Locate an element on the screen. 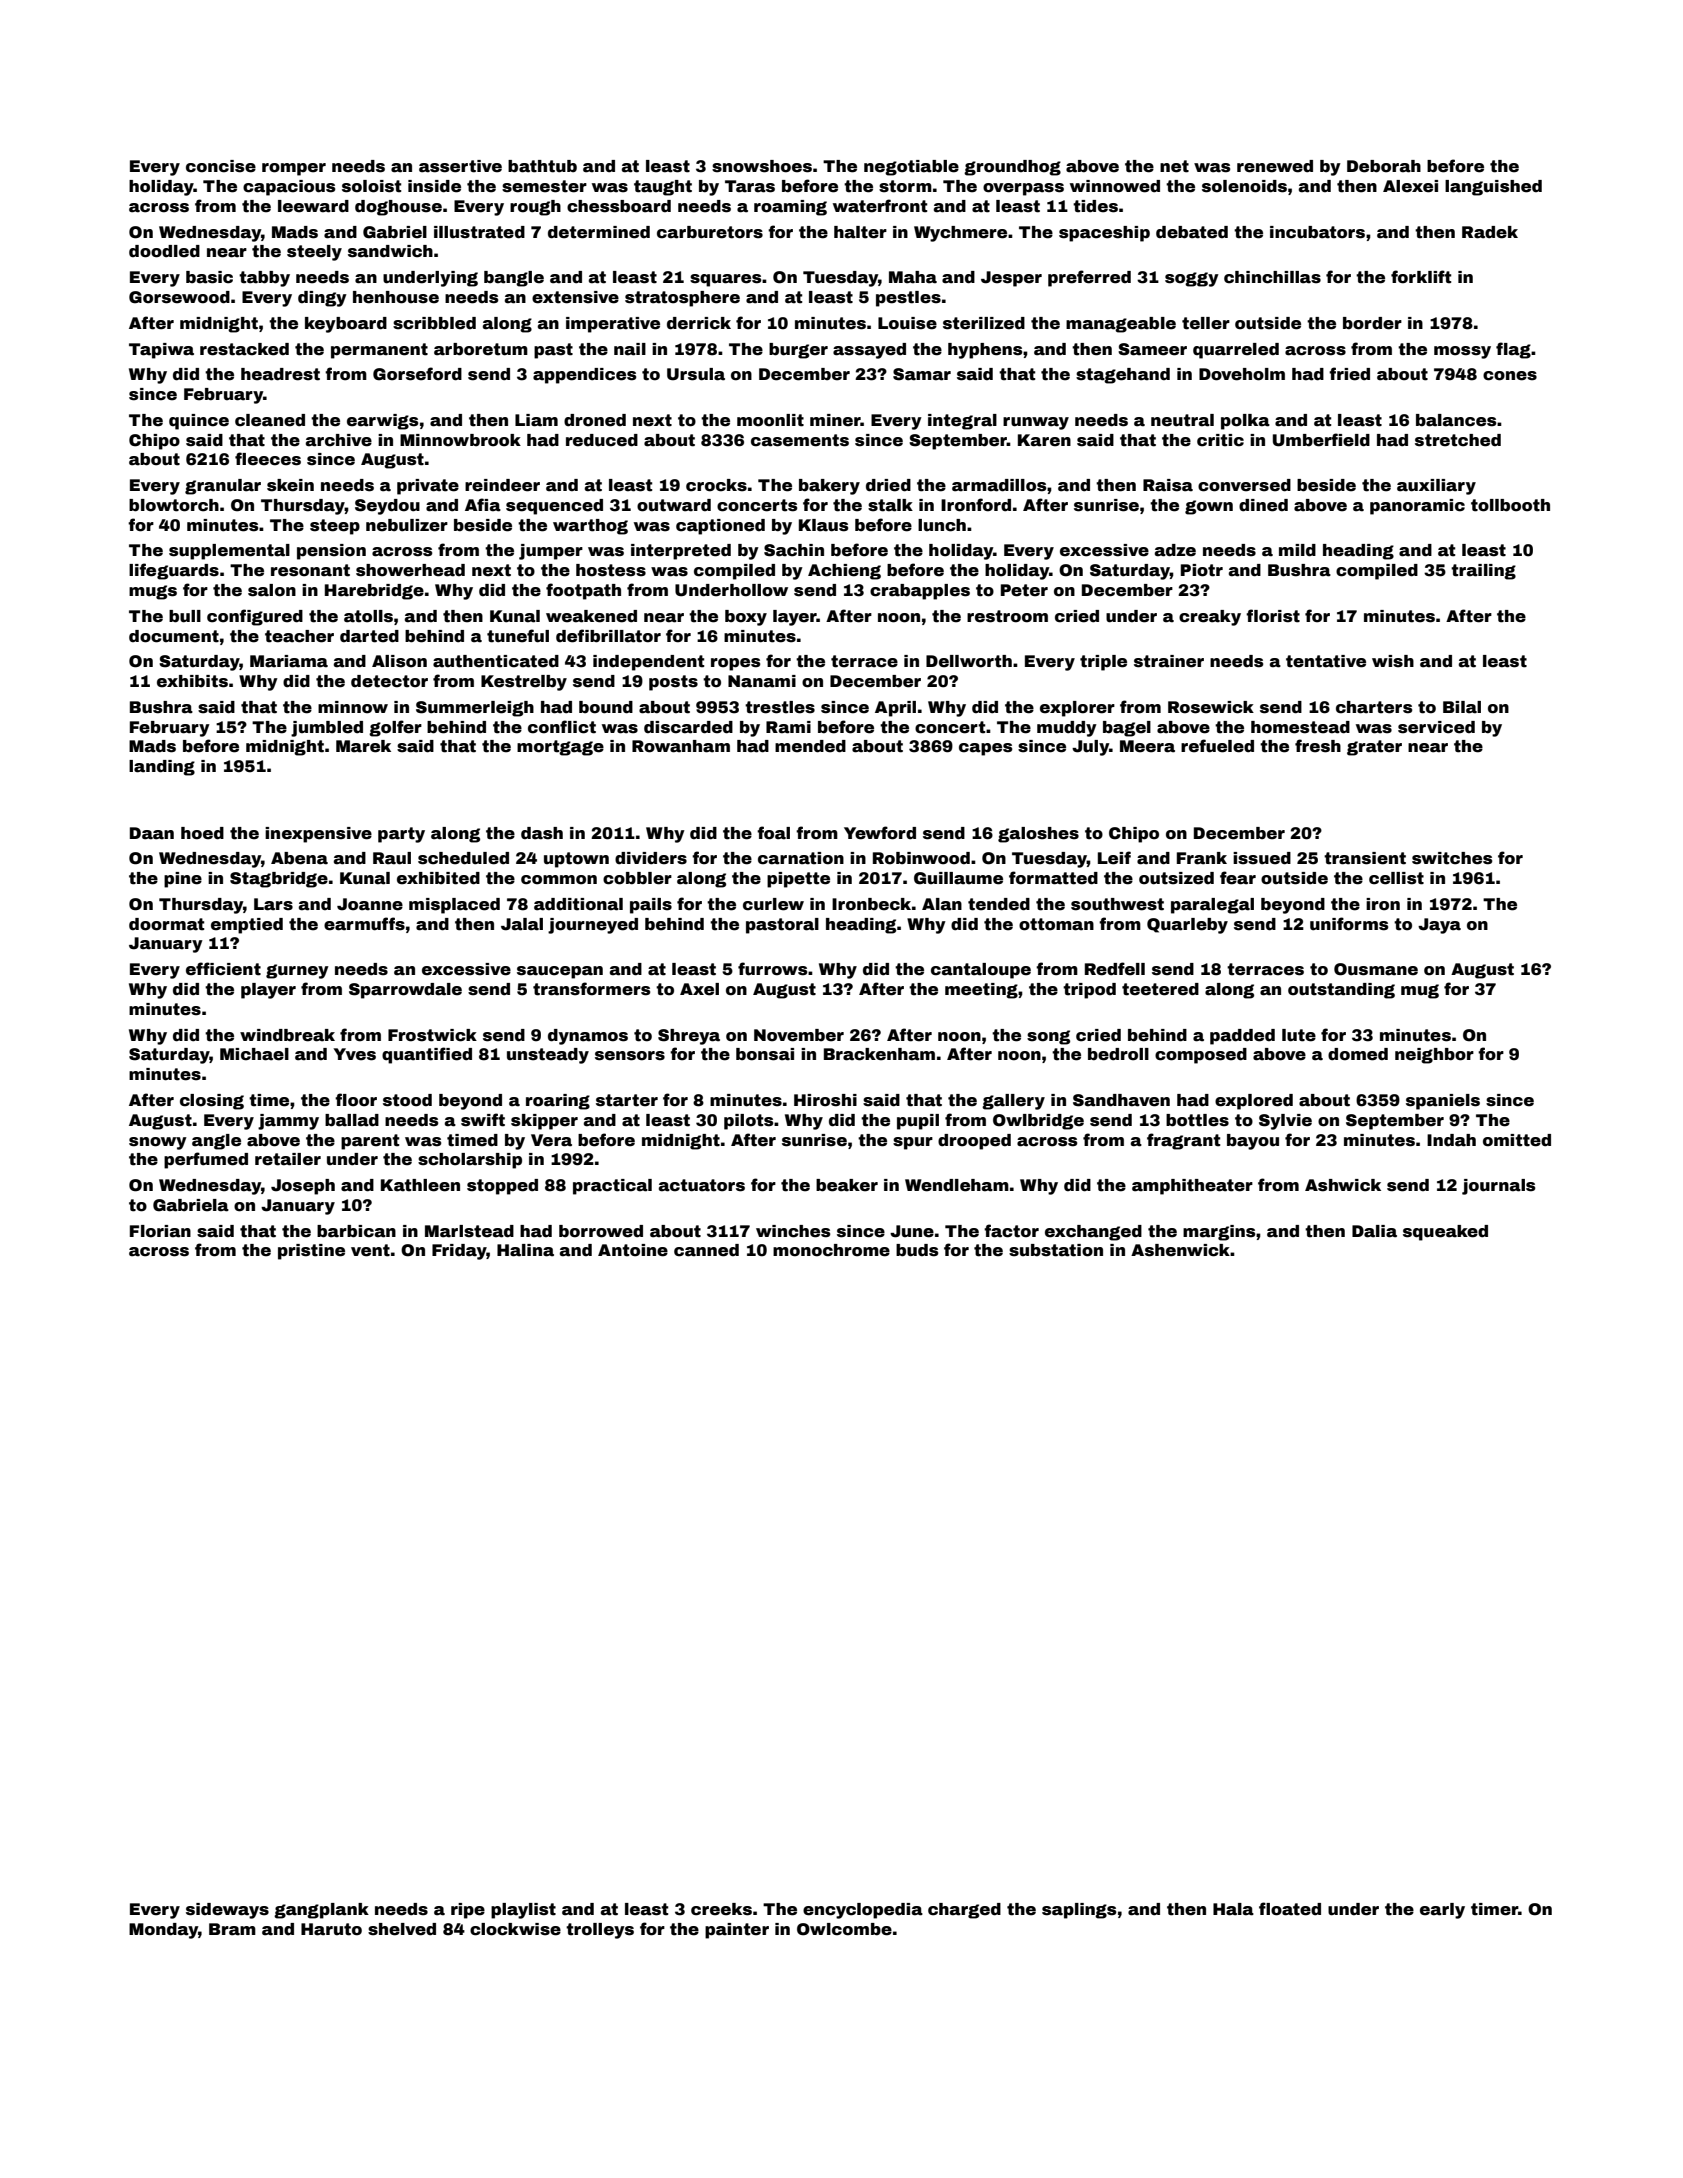  pestles is located at coordinates (908, 299).
